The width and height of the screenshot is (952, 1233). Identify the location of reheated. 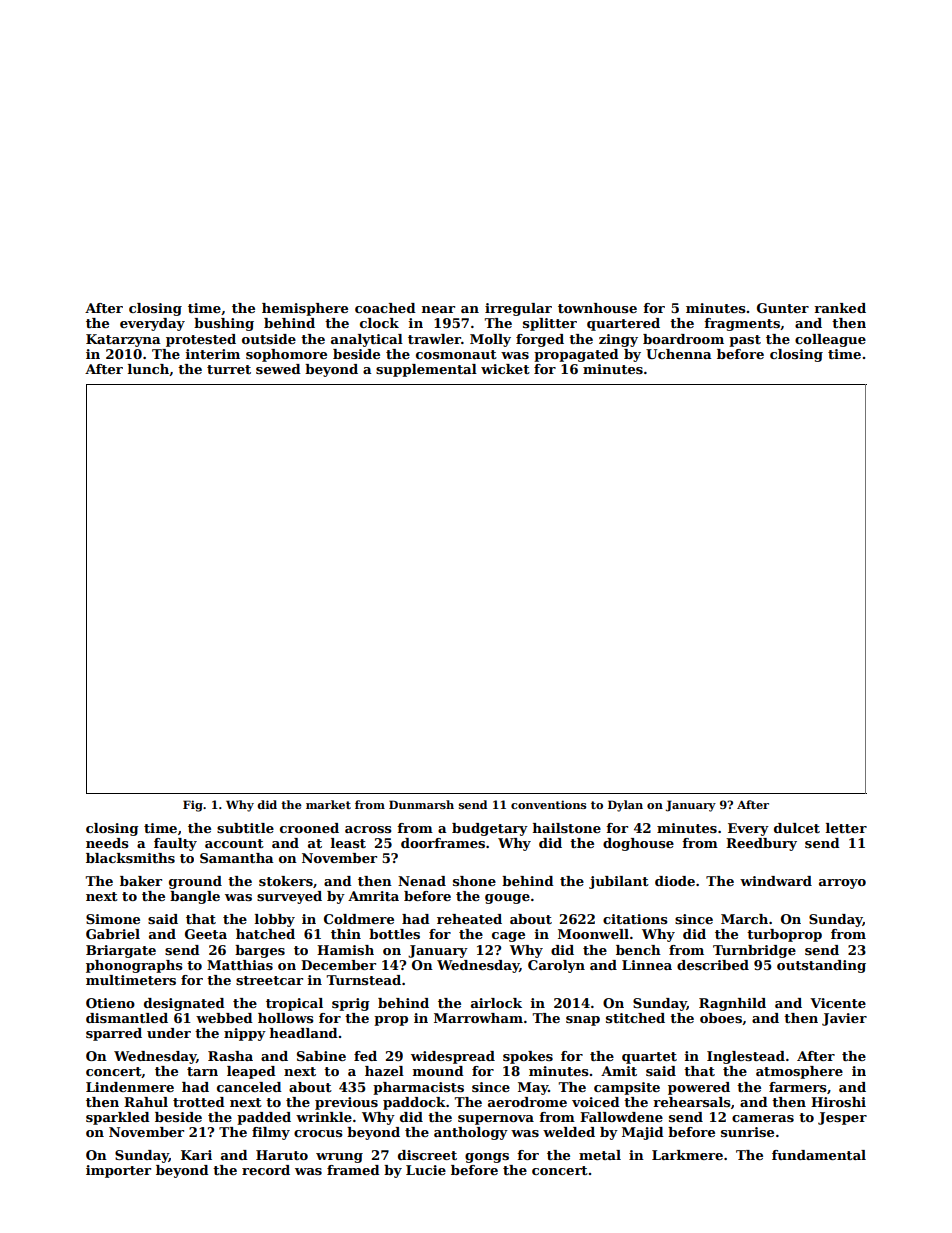
(469, 919).
